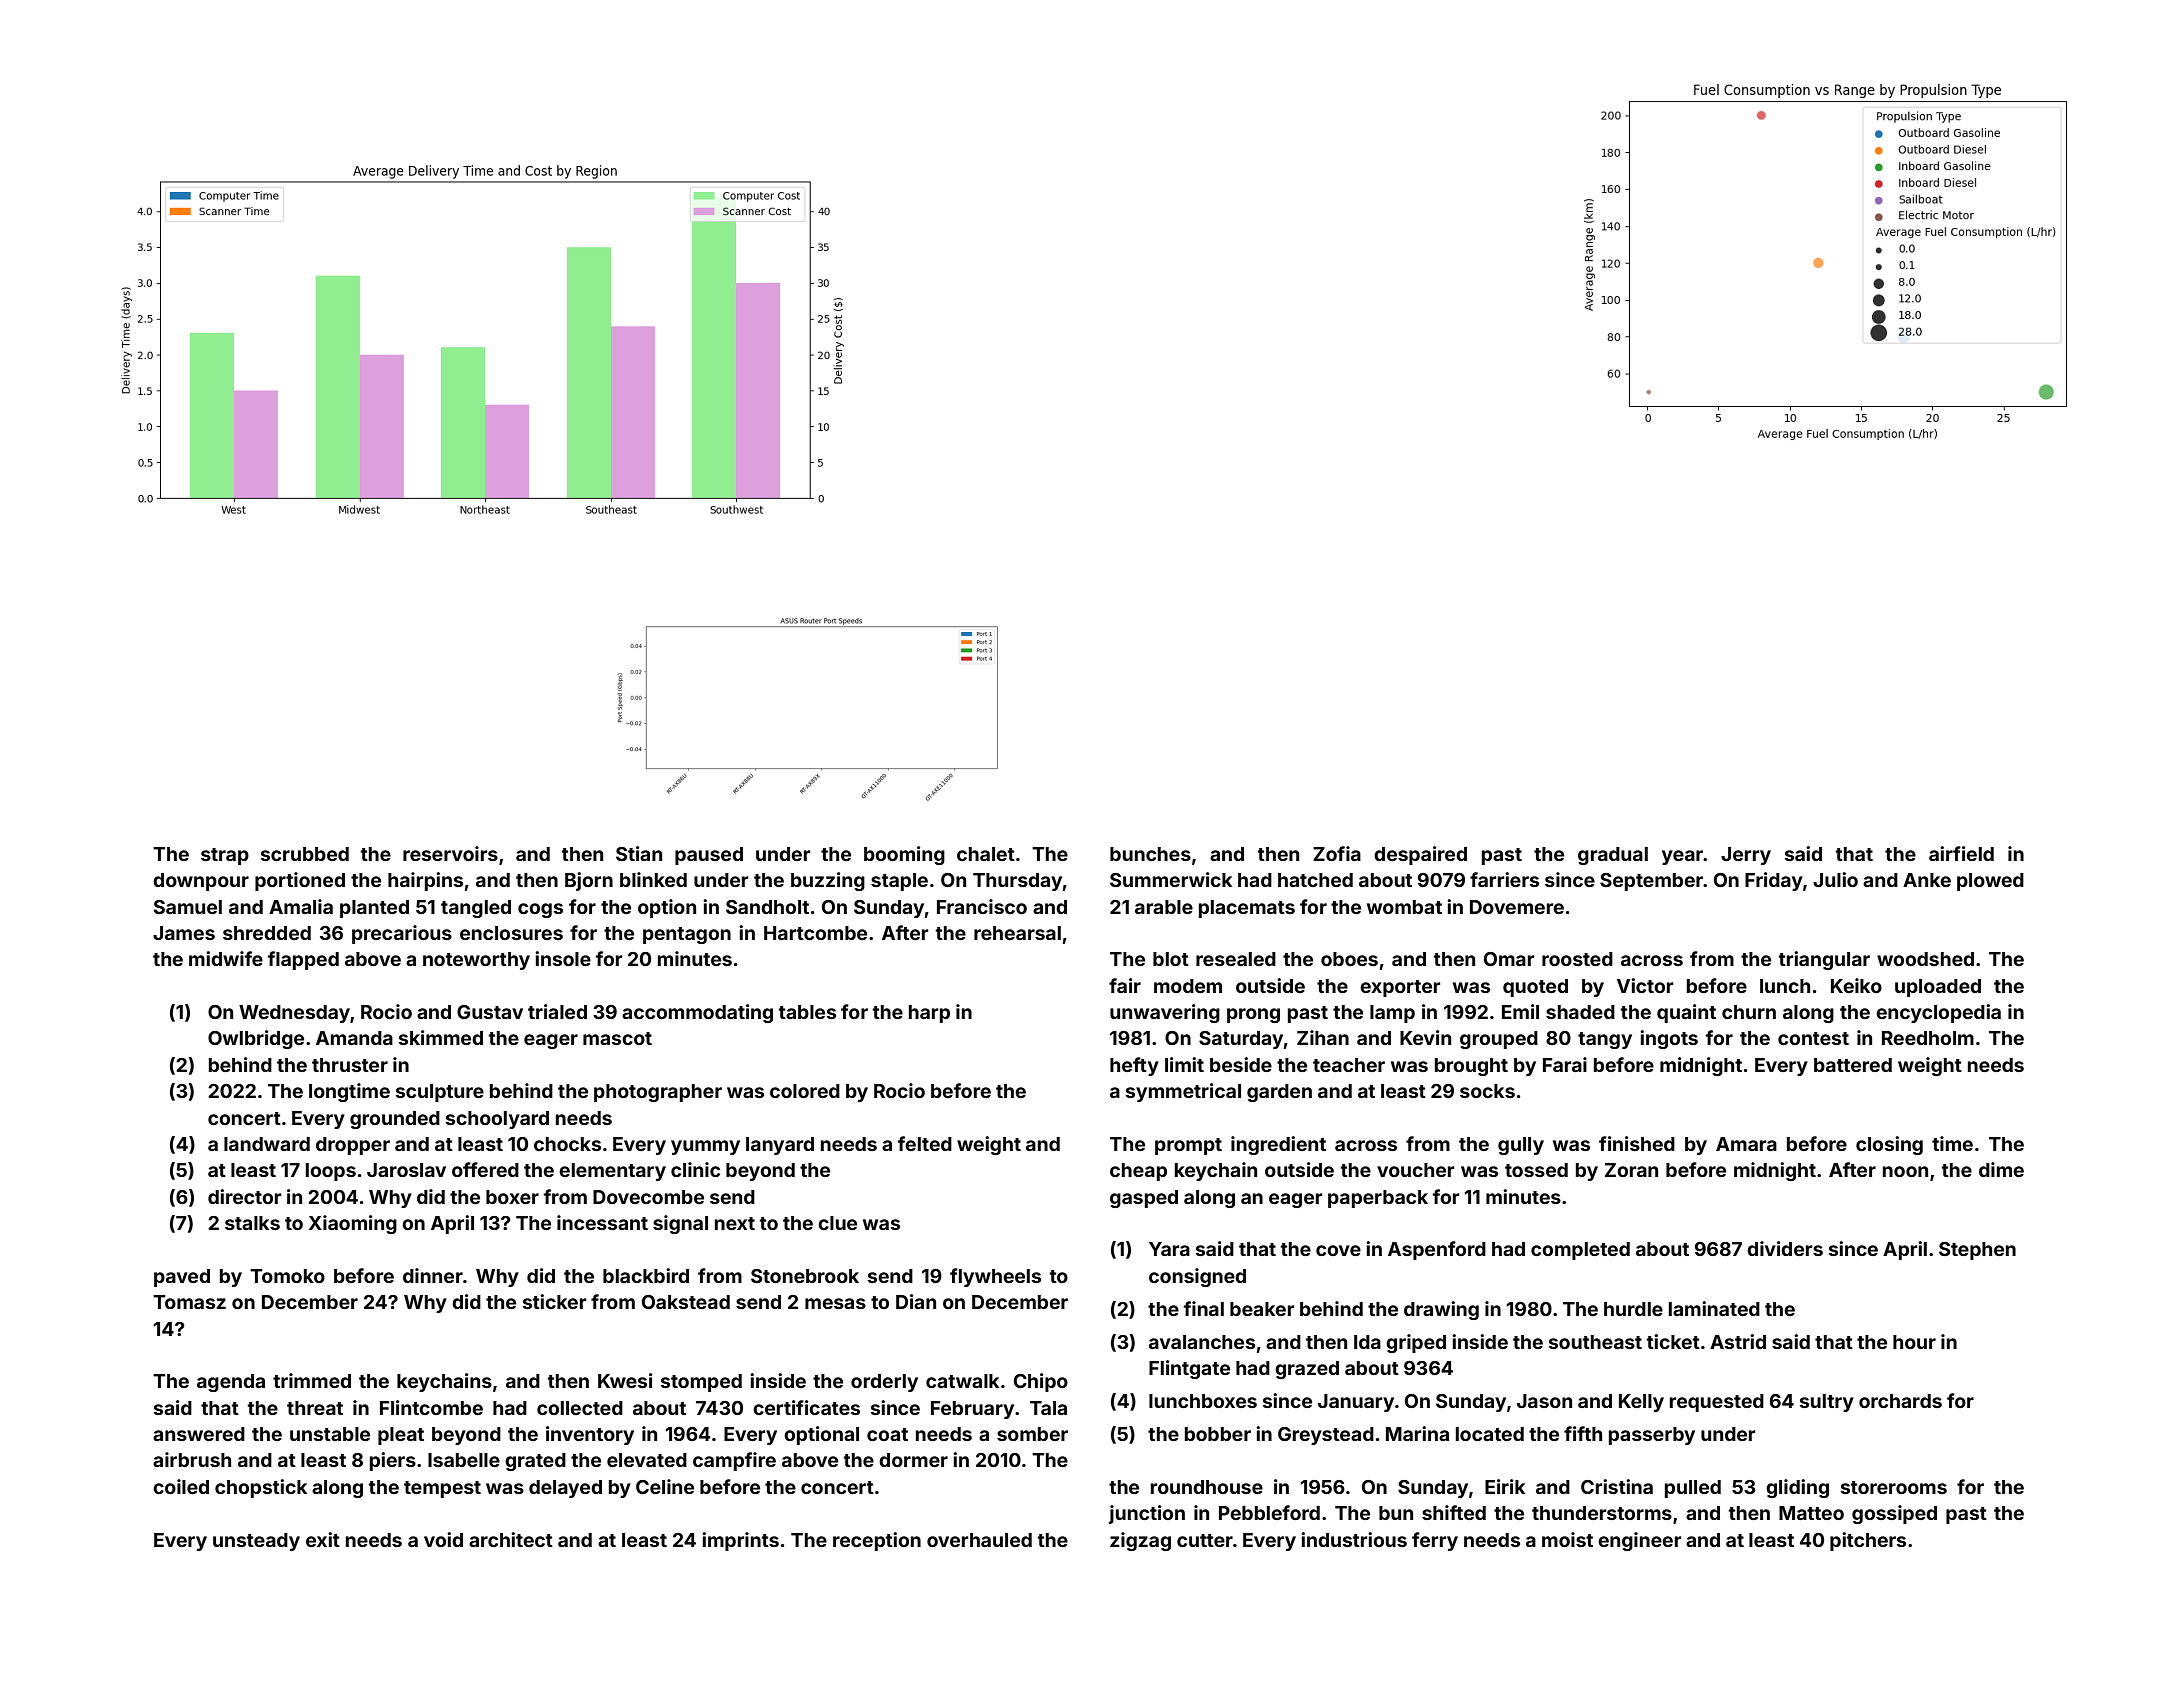  I want to click on collected, so click(580, 1408).
